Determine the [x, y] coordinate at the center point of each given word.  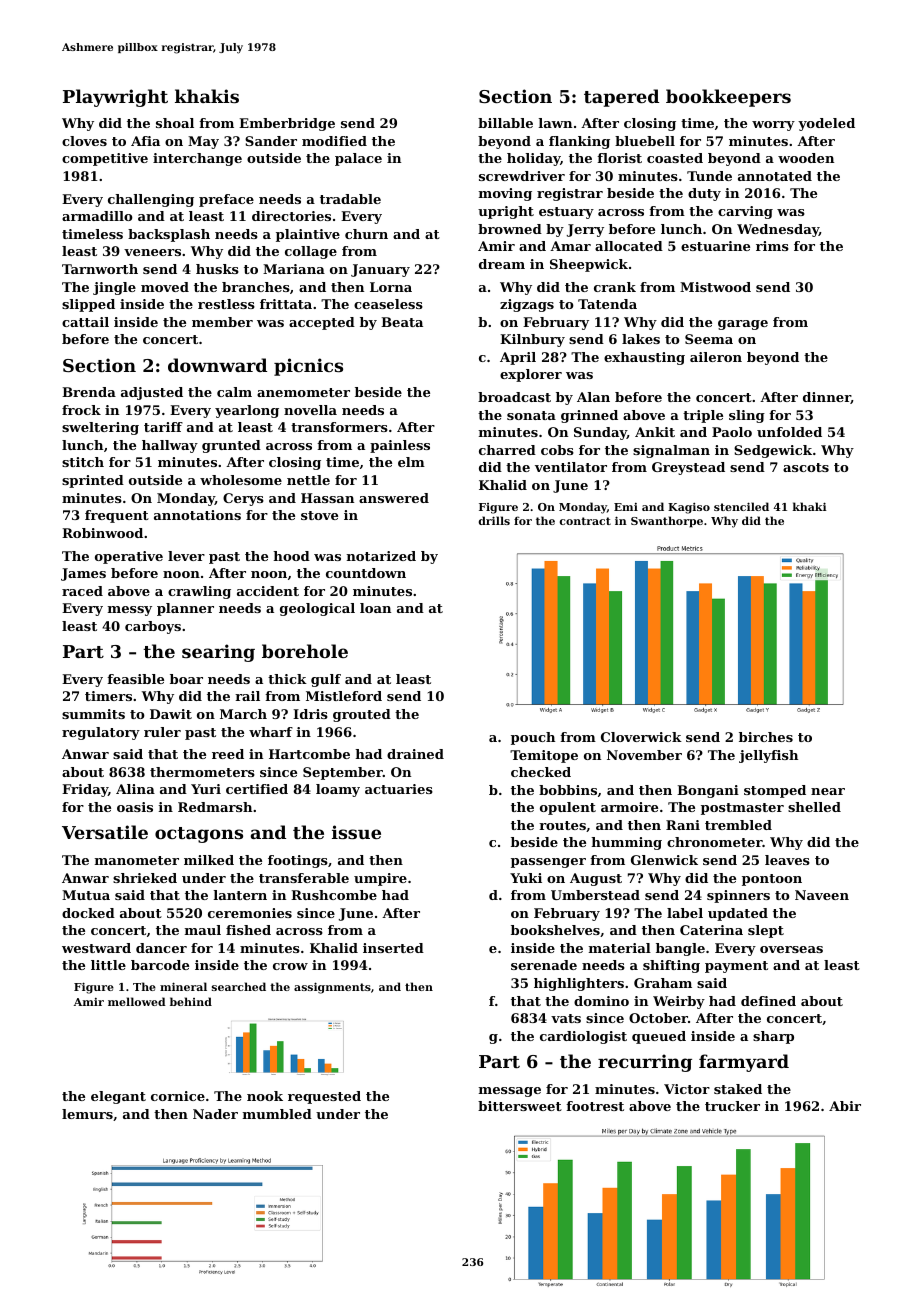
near [828, 791]
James [83, 574]
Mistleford [344, 696]
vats [566, 1018]
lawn [555, 123]
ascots [806, 467]
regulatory [101, 733]
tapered [621, 98]
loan [375, 608]
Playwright [115, 98]
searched [239, 986]
